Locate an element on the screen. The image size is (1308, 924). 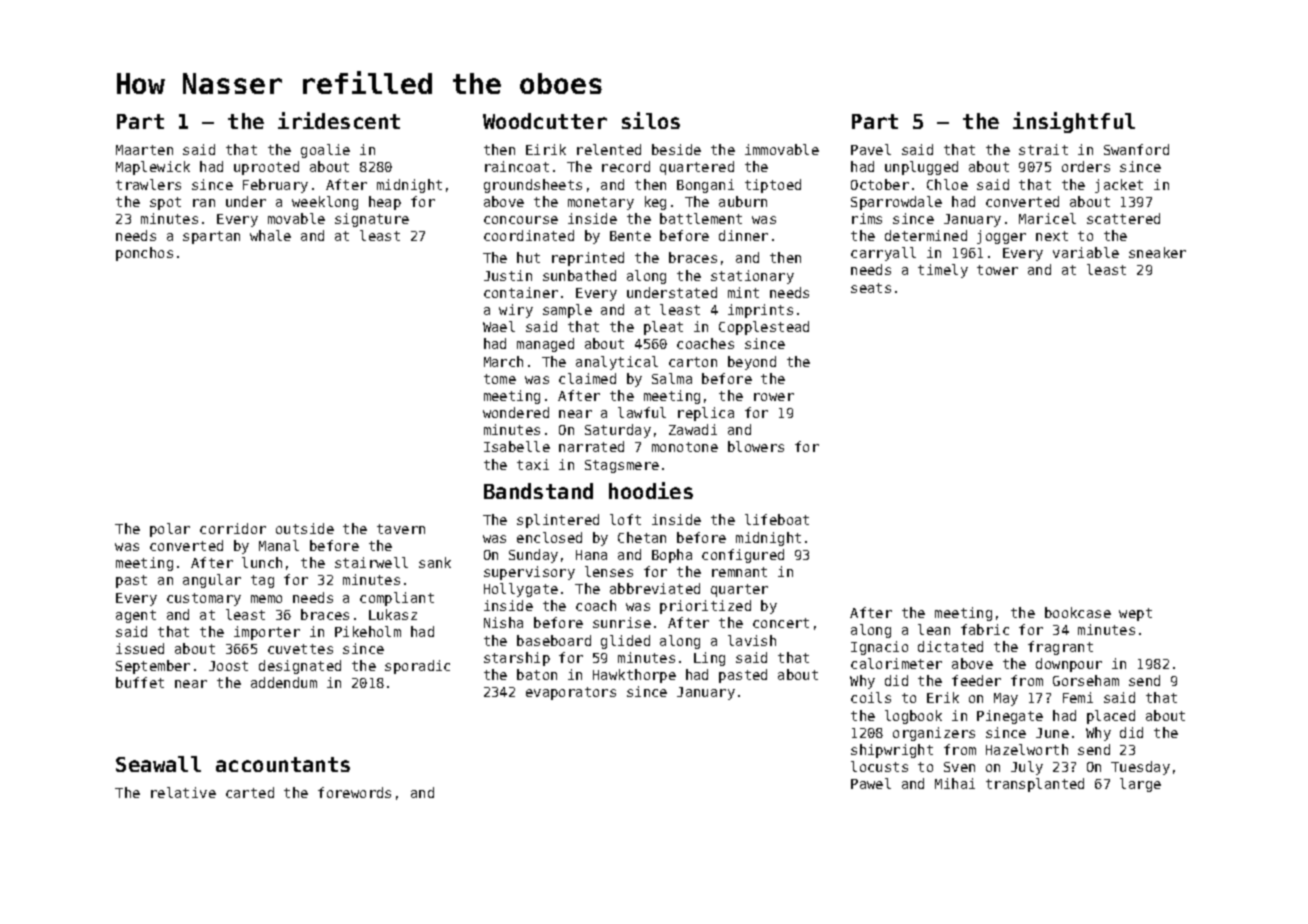
beside is located at coordinates (676, 149).
